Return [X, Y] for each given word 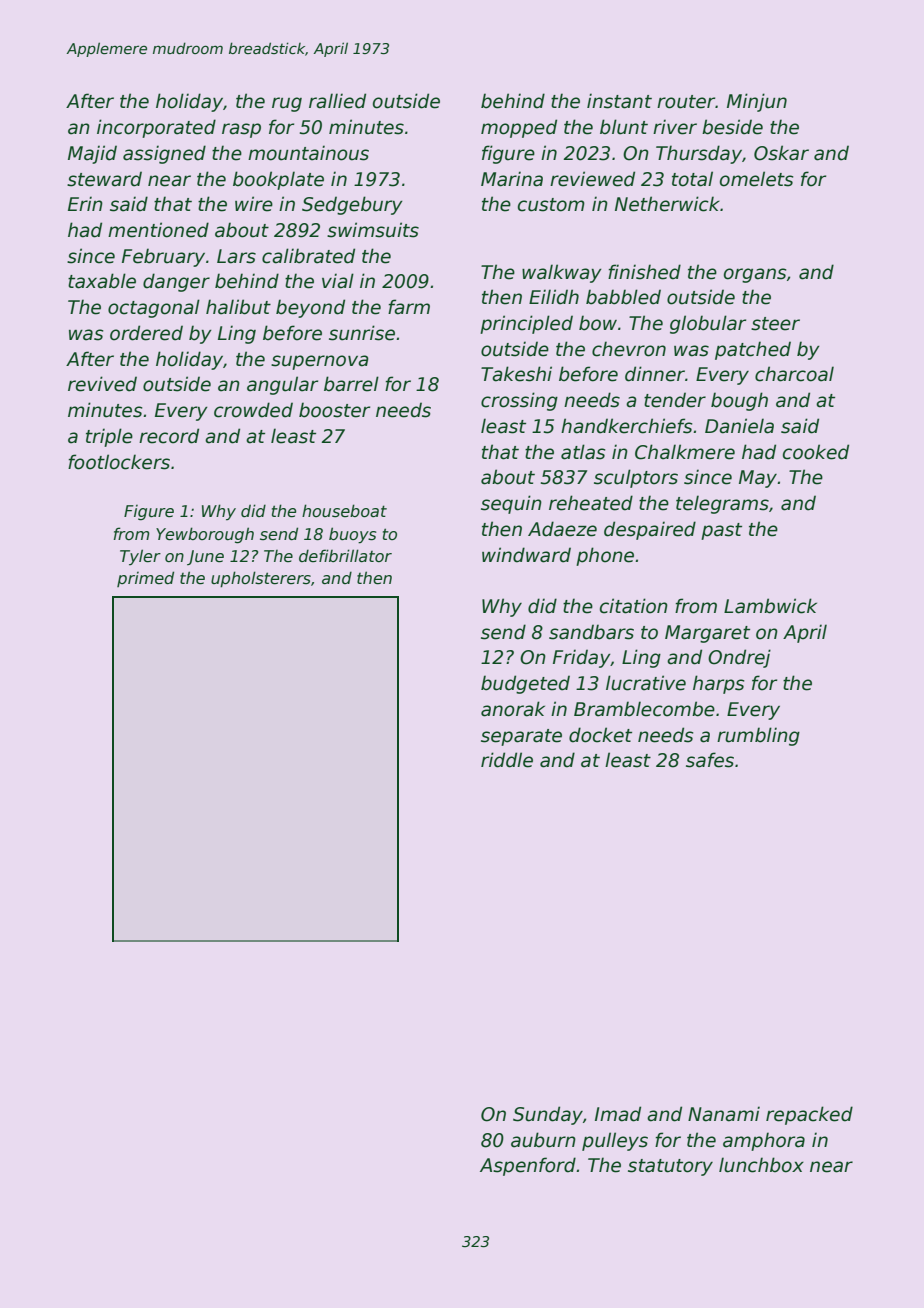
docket [600, 735]
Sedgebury [352, 205]
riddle [507, 760]
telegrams [722, 504]
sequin [511, 504]
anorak [513, 709]
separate [521, 737]
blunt [624, 127]
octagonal [154, 308]
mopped [519, 128]
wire [254, 204]
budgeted [525, 684]
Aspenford [528, 1166]
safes [710, 760]
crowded [253, 410]
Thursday [699, 154]
